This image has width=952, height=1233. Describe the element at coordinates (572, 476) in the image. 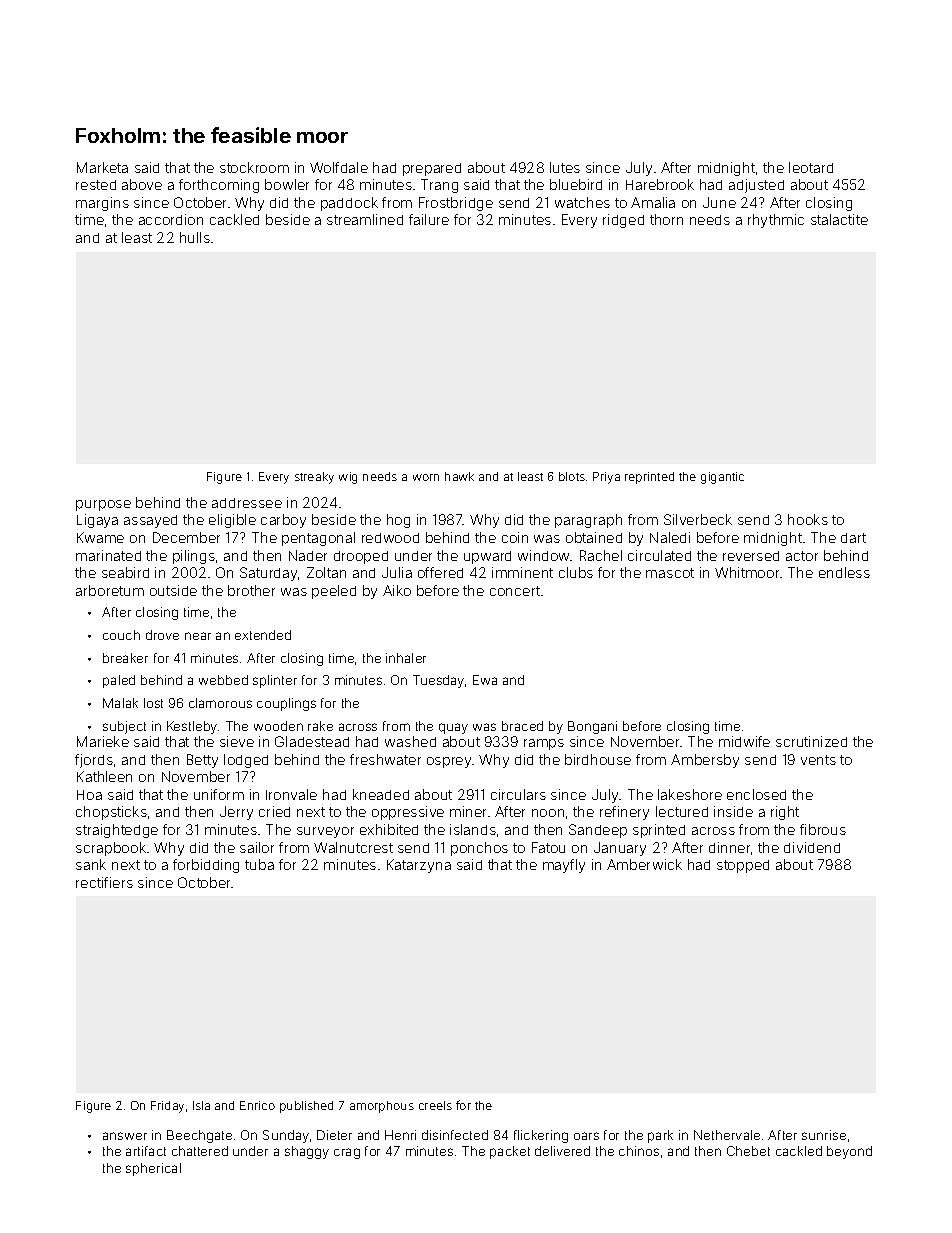

I see `blots` at that location.
